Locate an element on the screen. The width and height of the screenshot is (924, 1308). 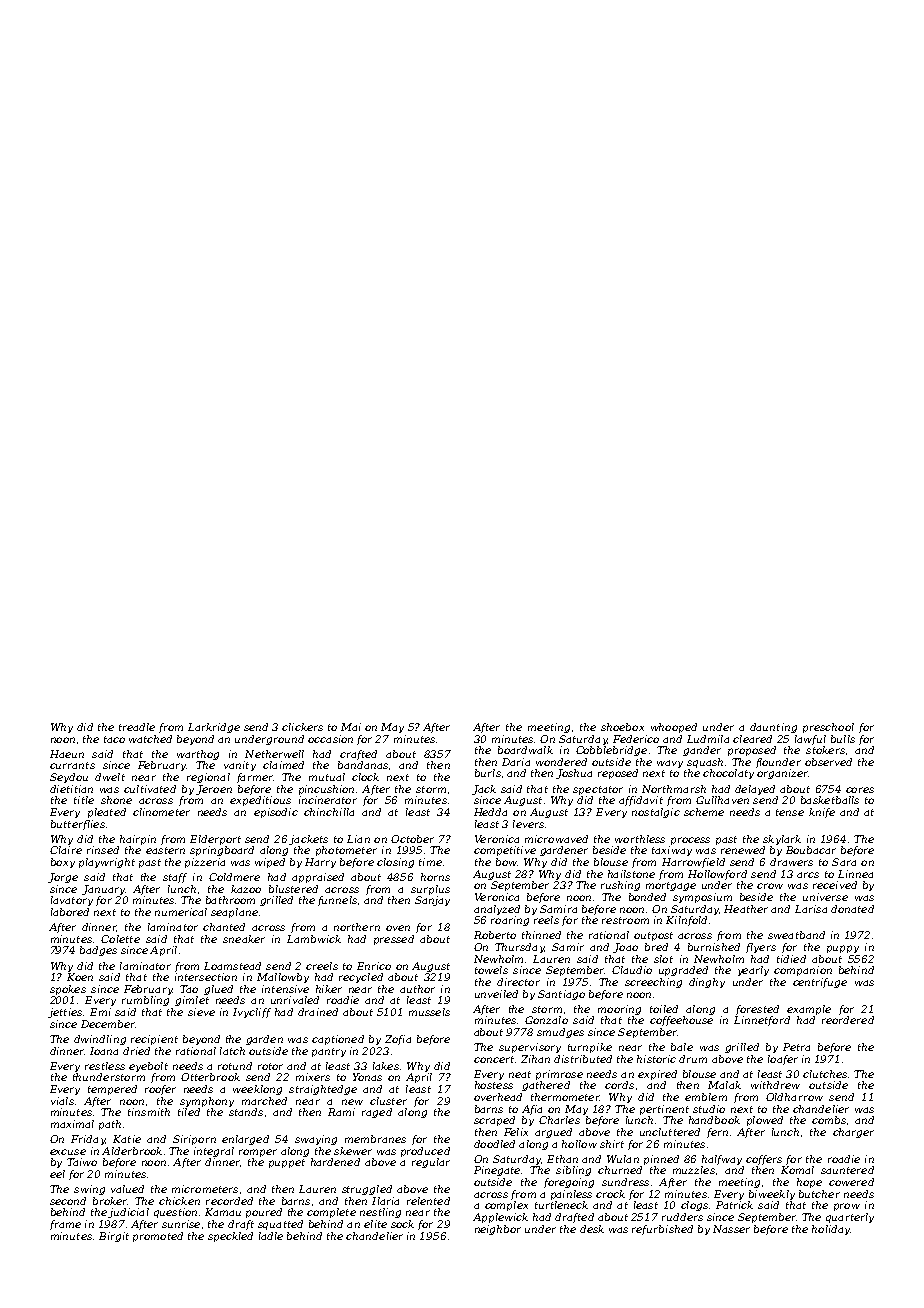
Rami is located at coordinates (341, 1112).
